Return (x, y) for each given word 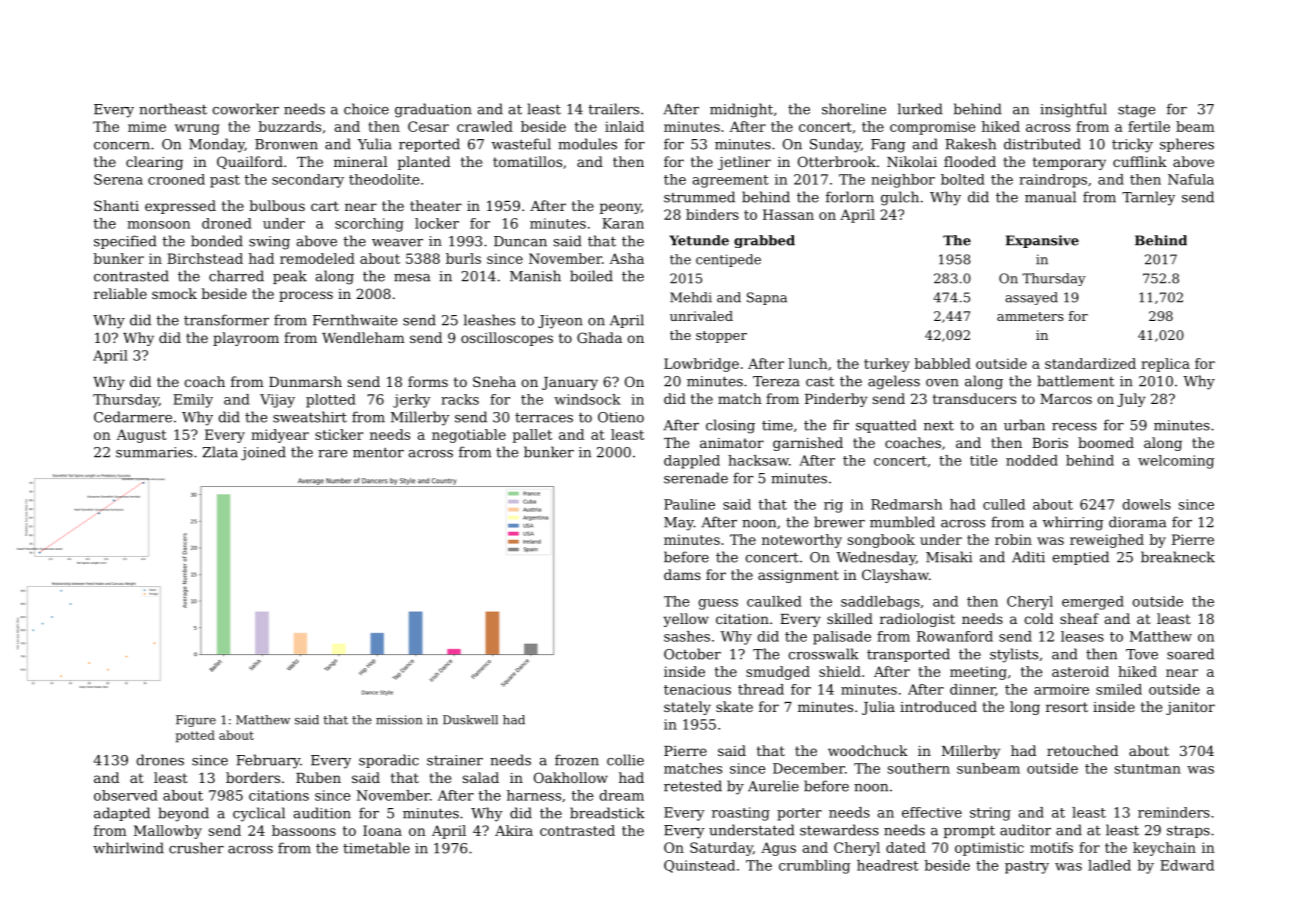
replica (1165, 365)
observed (126, 795)
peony (620, 208)
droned (227, 223)
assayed (1031, 298)
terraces (544, 418)
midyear (280, 436)
